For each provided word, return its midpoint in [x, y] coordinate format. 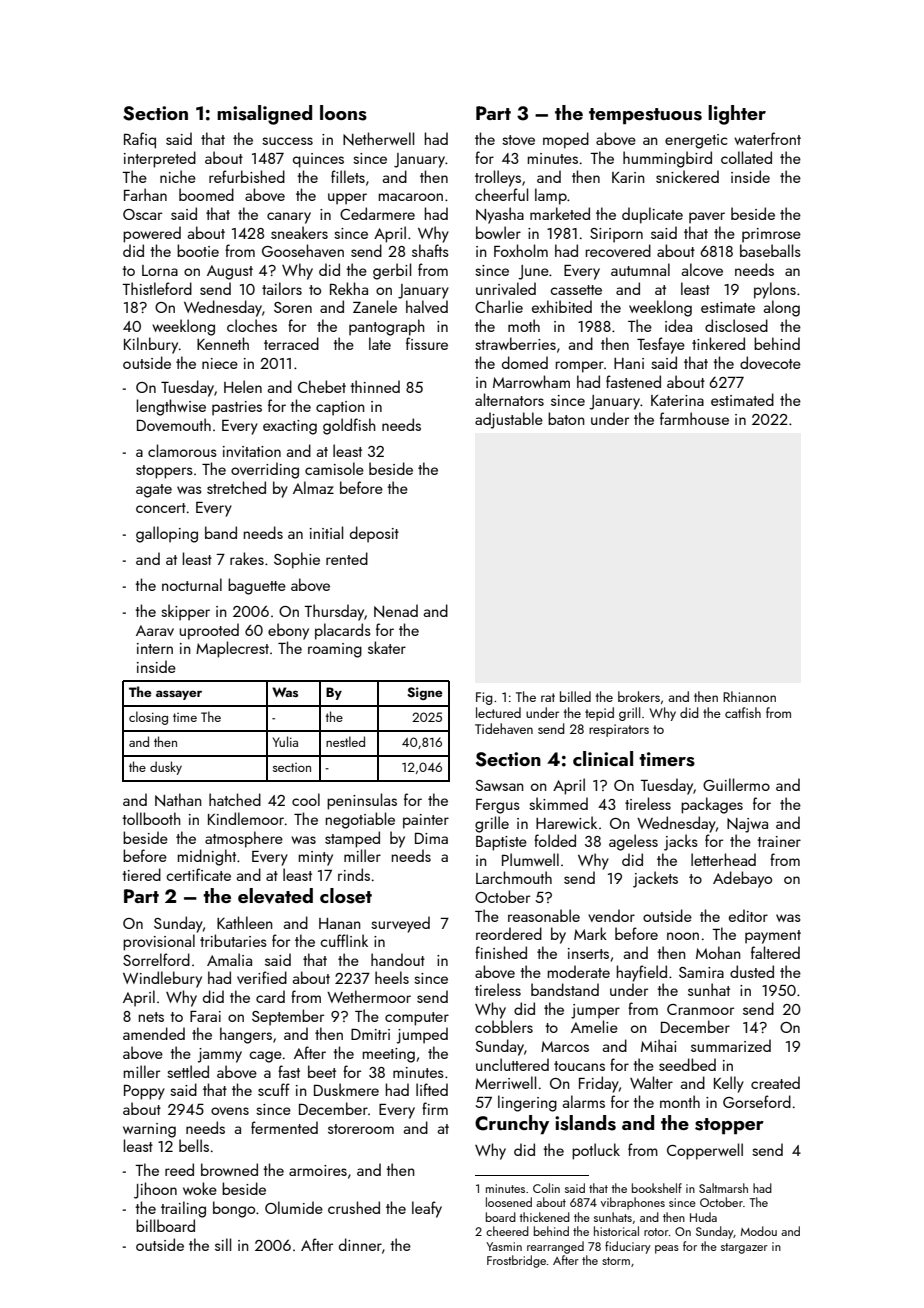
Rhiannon [749, 696]
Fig [484, 698]
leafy [427, 1209]
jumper [595, 1011]
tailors [282, 288]
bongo [234, 1209]
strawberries [515, 343]
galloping [167, 534]
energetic [696, 141]
